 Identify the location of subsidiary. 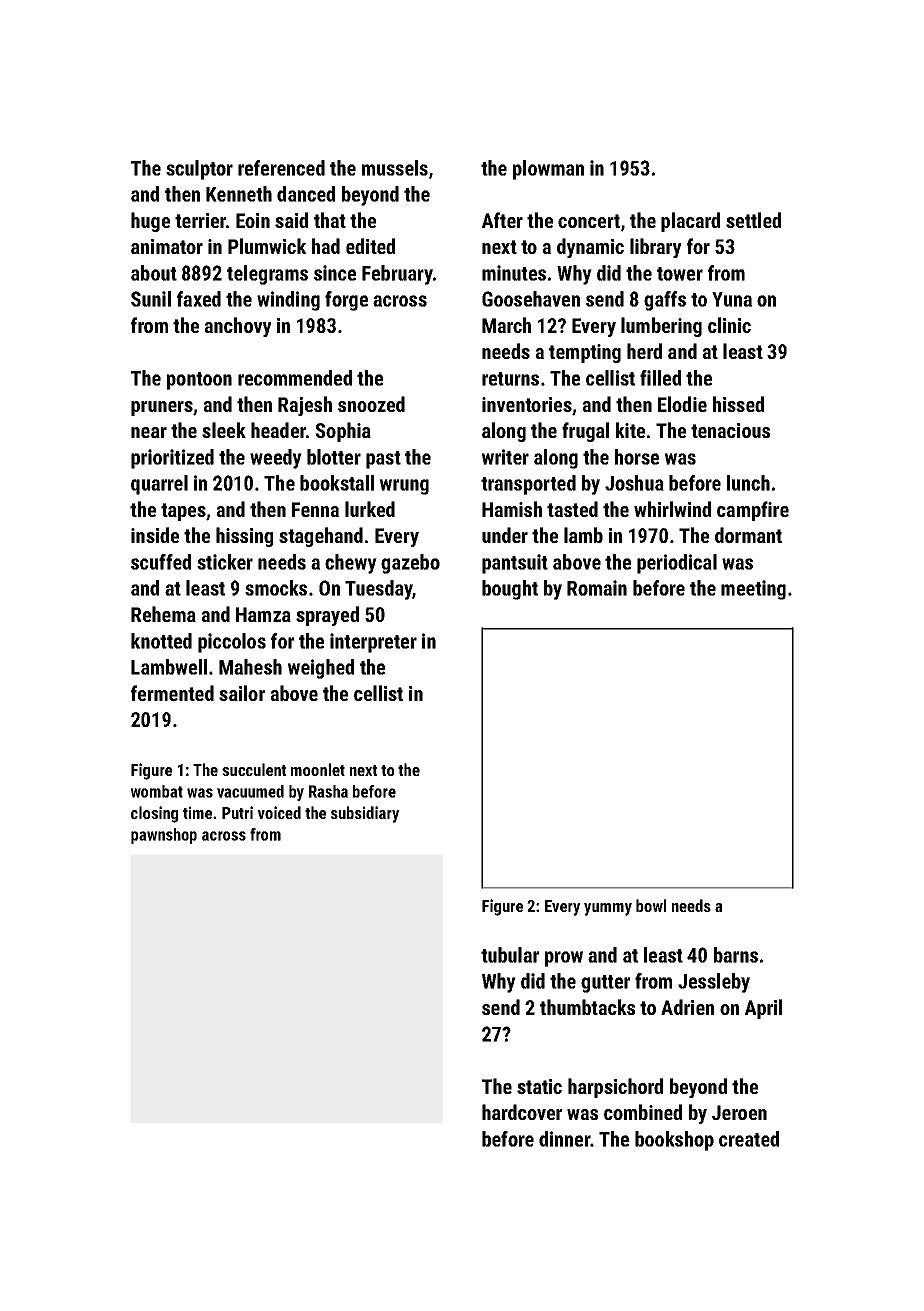
(365, 814).
